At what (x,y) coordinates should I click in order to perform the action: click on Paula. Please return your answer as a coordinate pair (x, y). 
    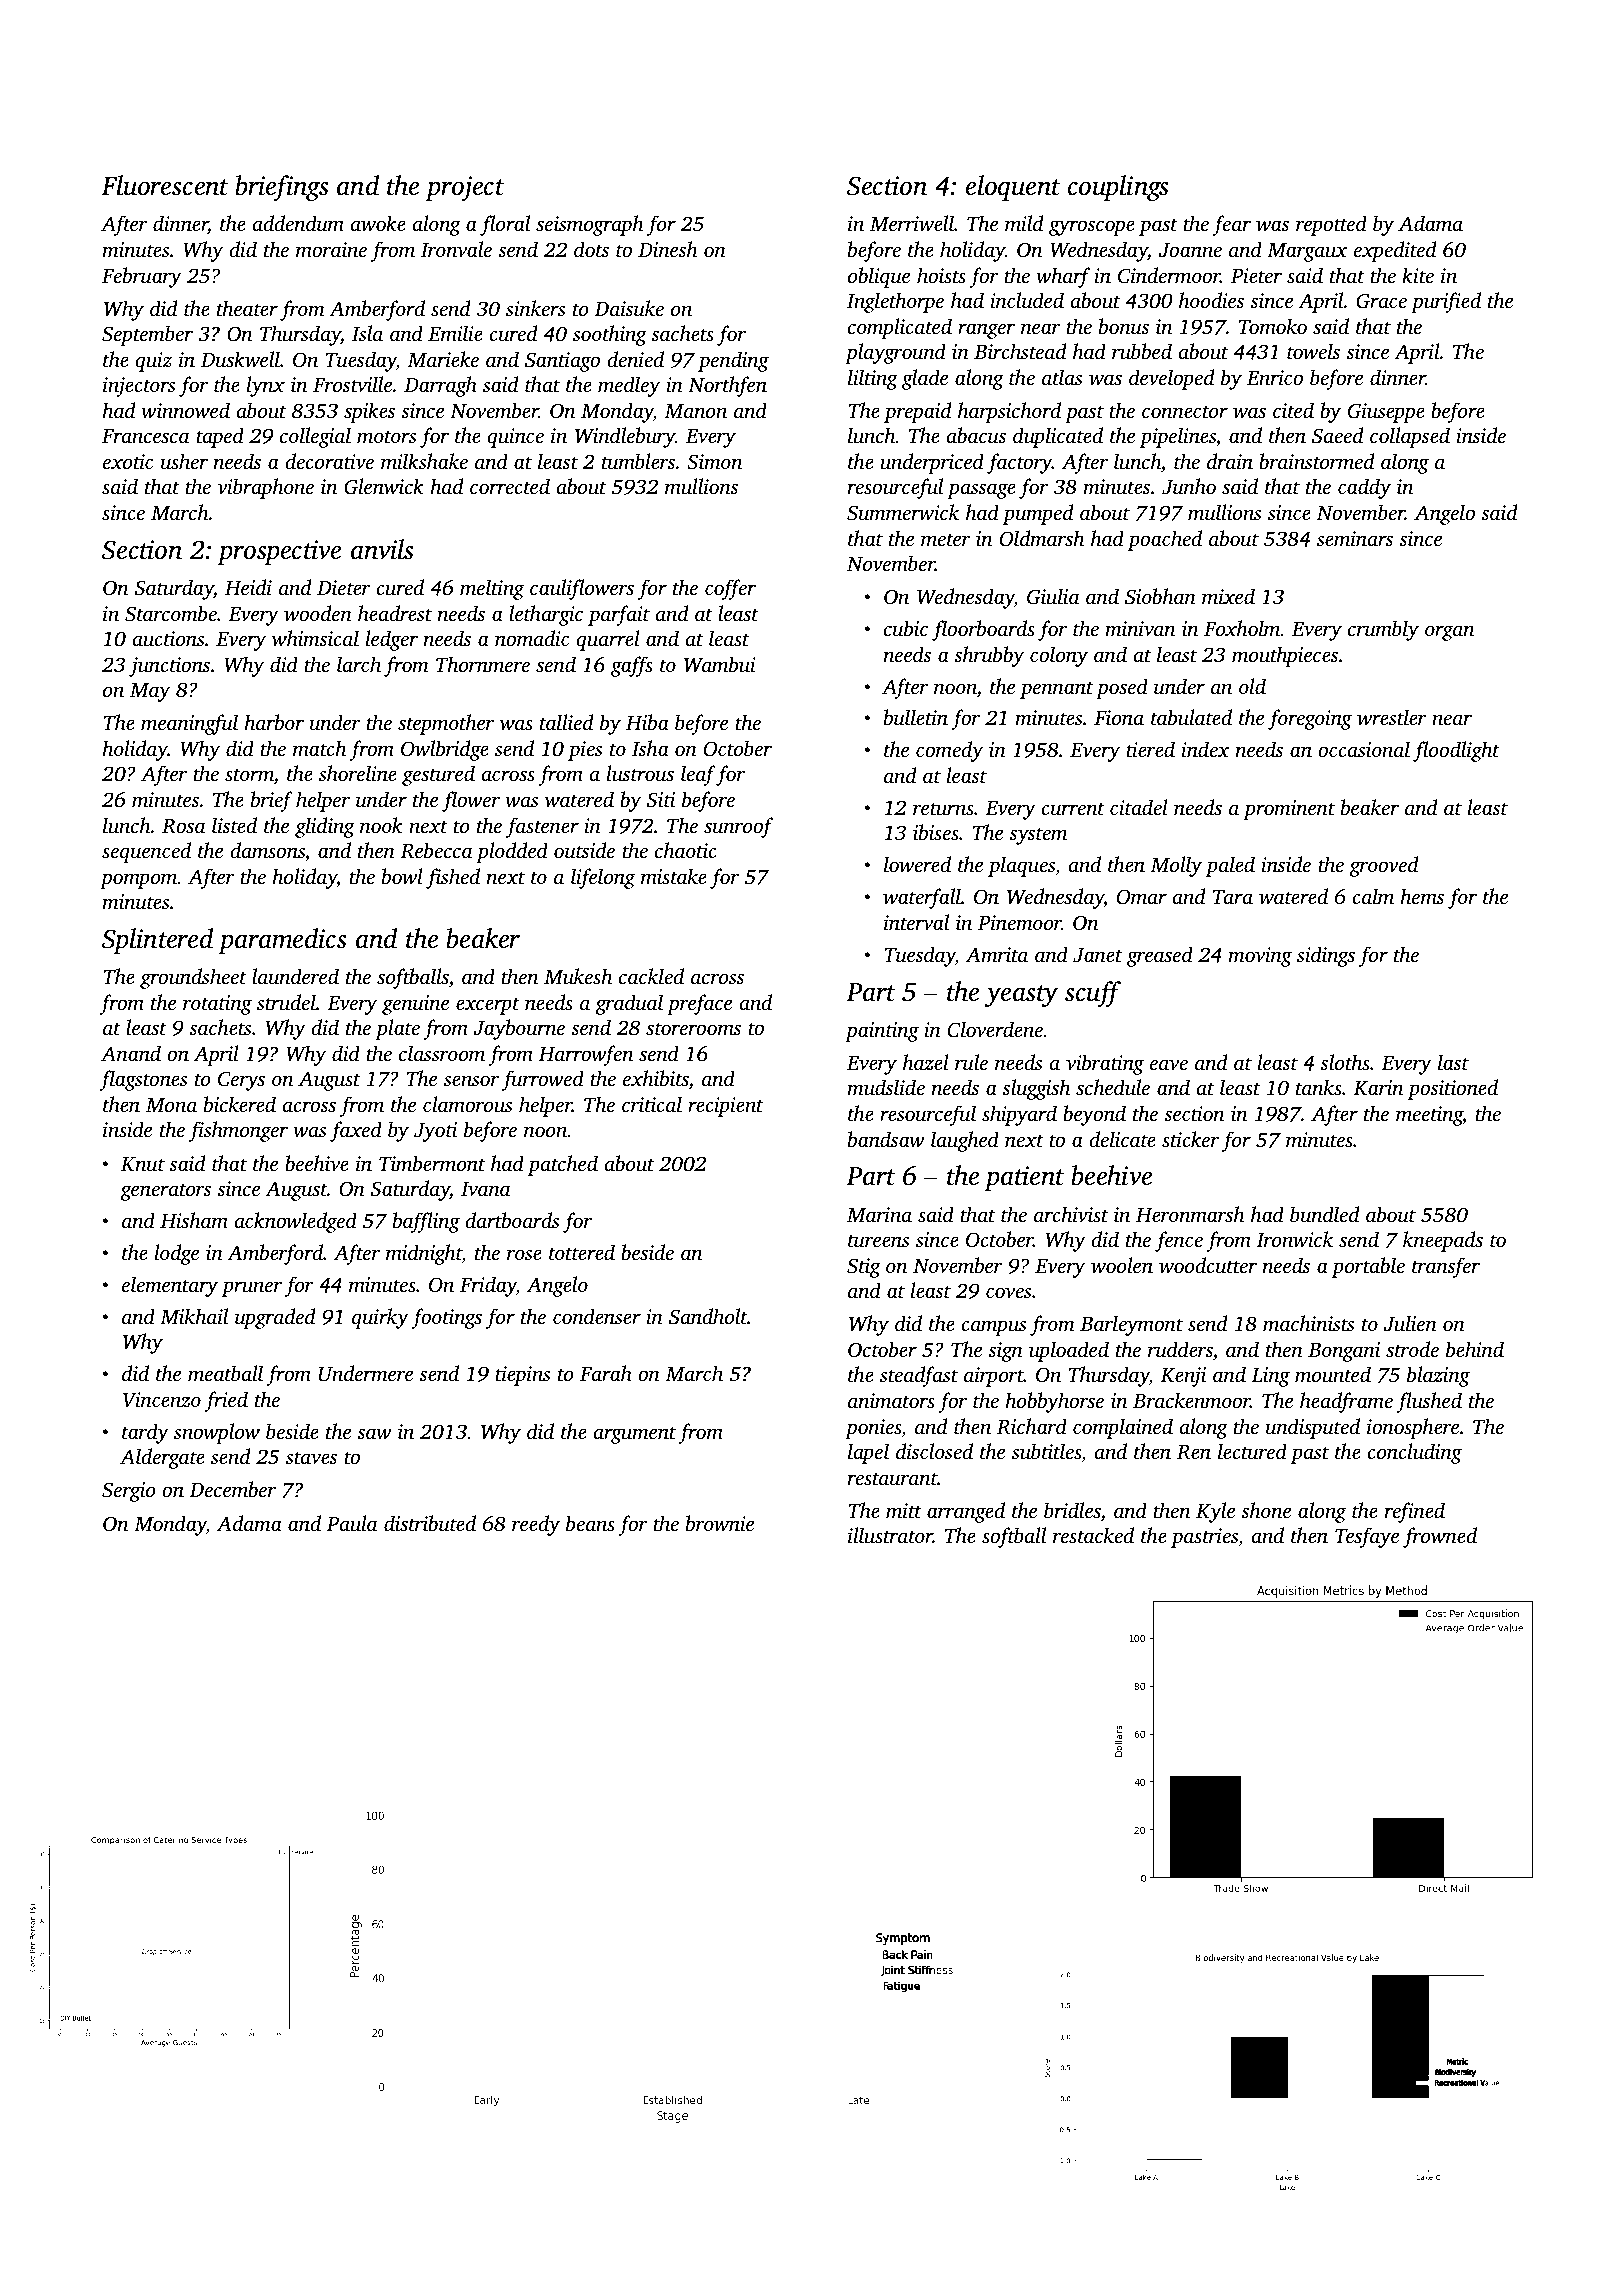
    Looking at the image, I should click on (351, 1523).
